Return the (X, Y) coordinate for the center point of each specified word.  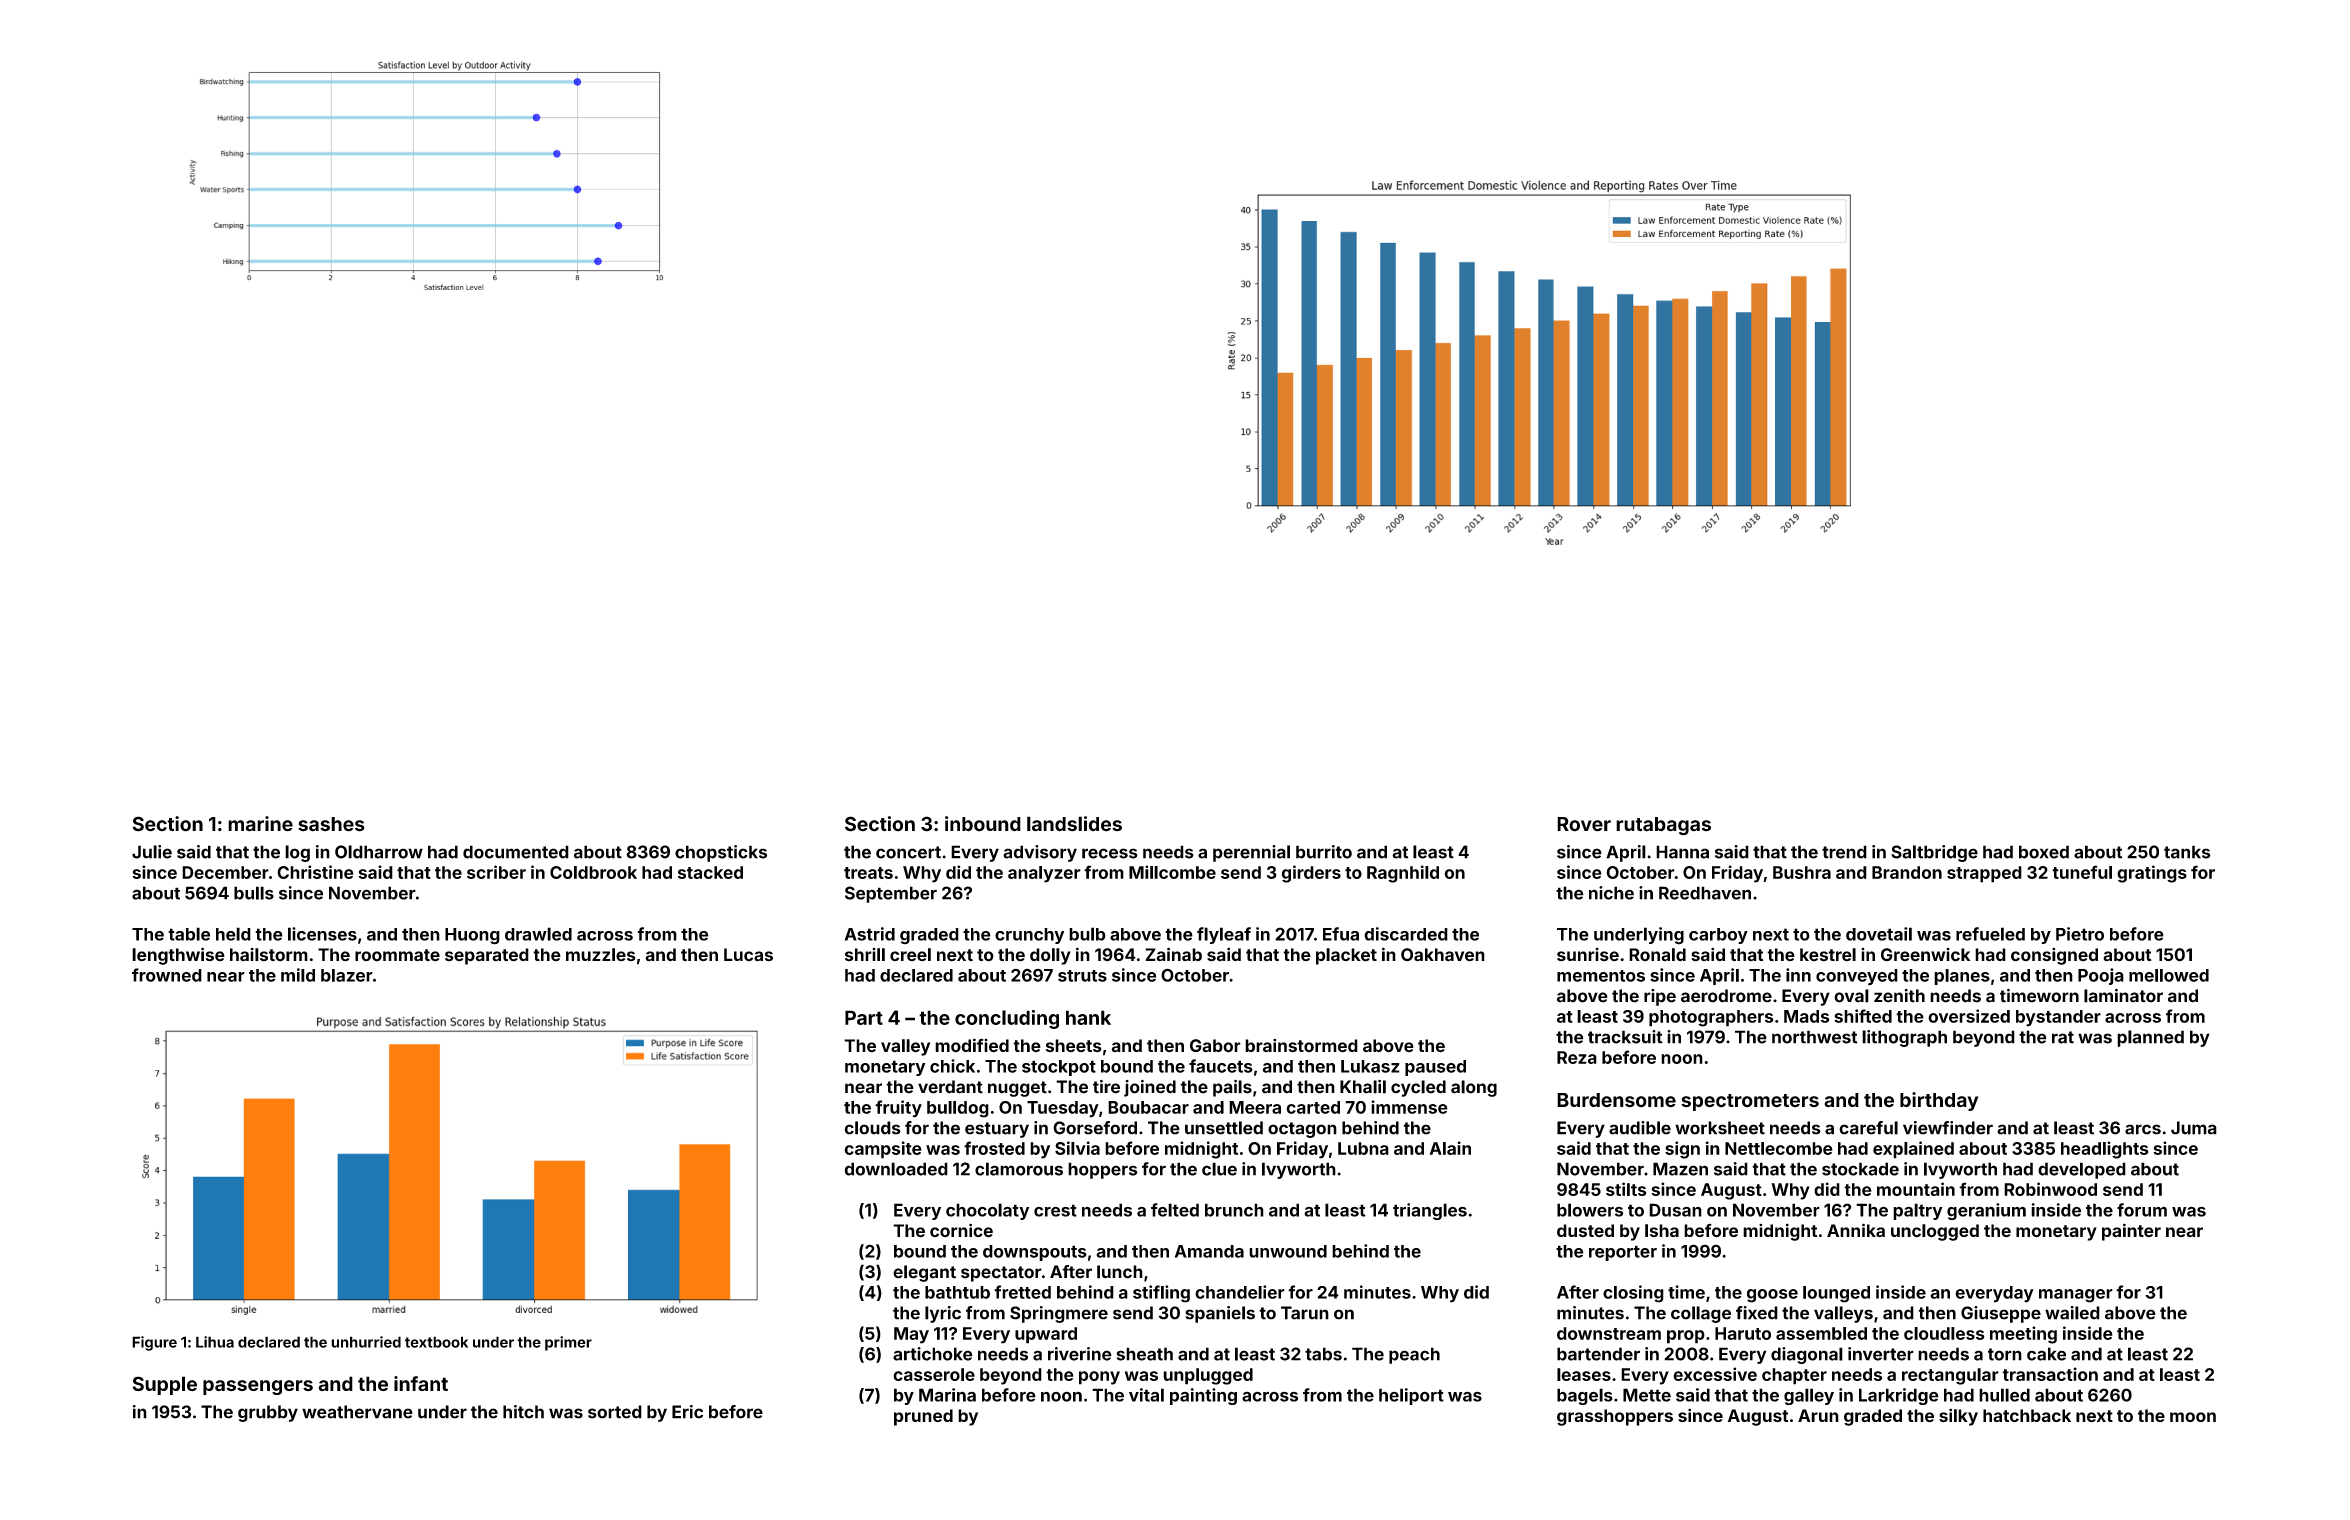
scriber (496, 872)
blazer (347, 975)
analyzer (1044, 874)
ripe (1660, 997)
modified (972, 1045)
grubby (268, 1413)
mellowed (2169, 975)
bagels (1585, 1396)
